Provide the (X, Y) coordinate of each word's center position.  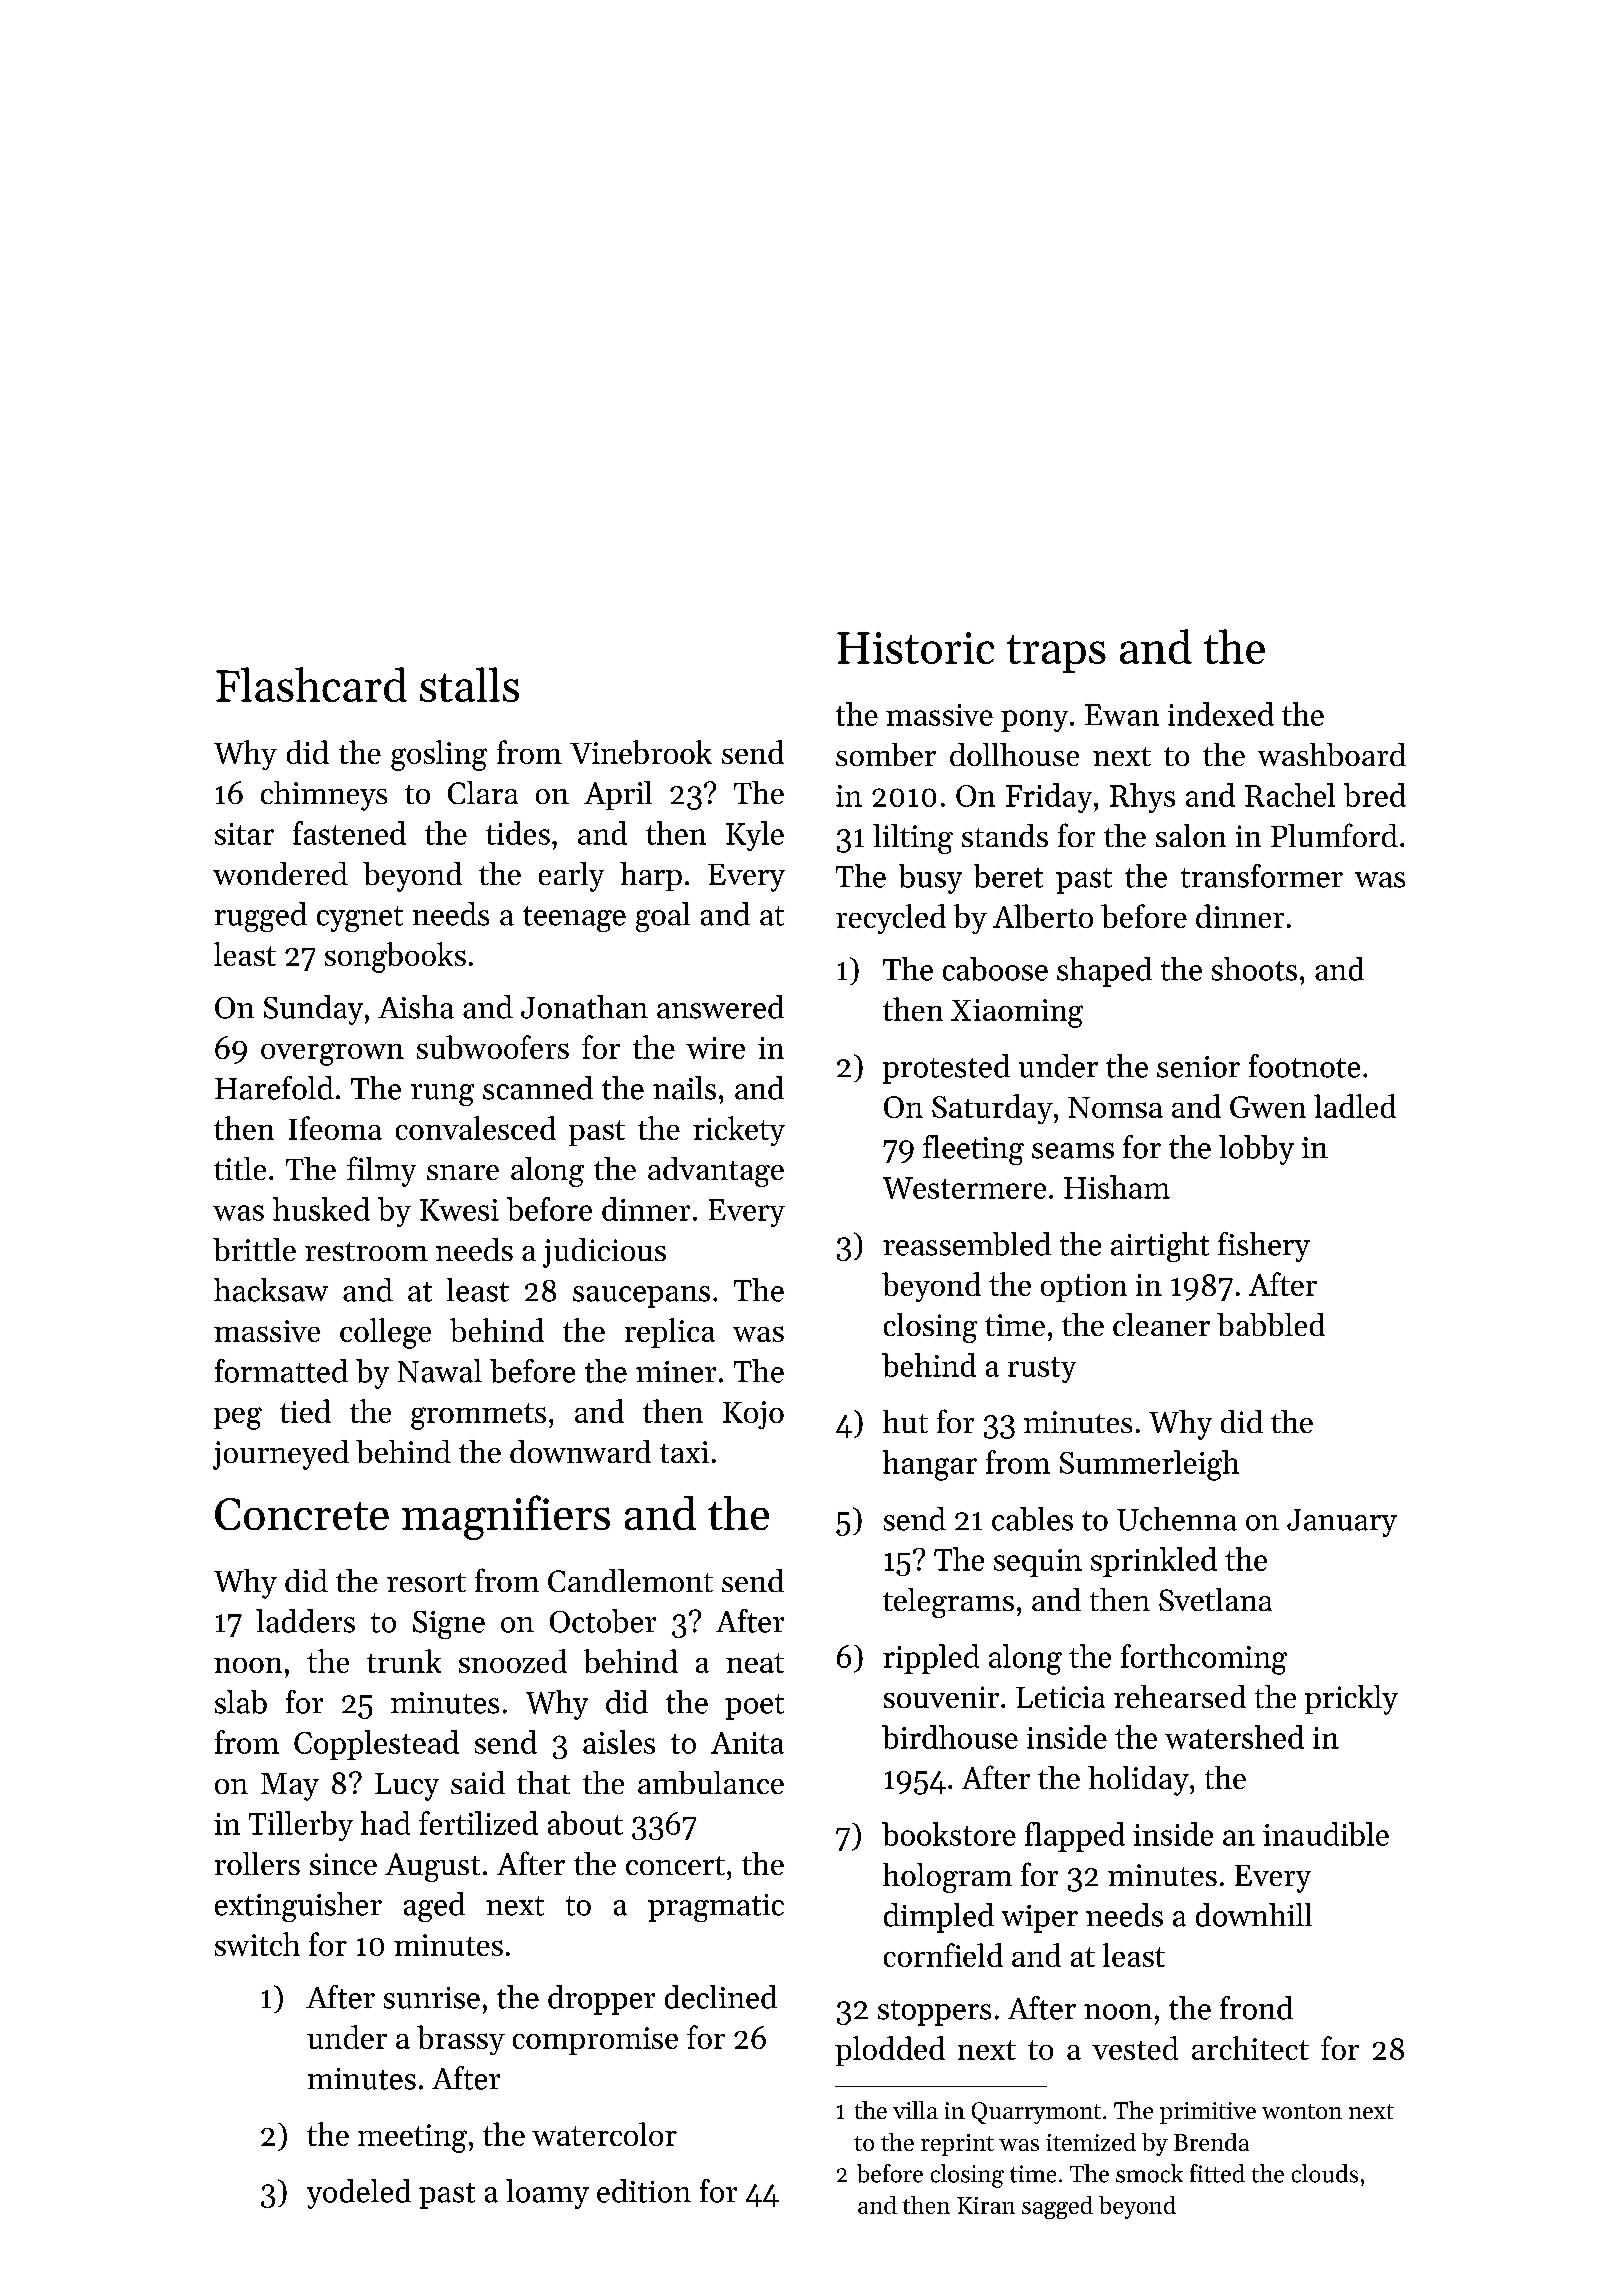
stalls (469, 684)
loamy (547, 2194)
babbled (1271, 1324)
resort (426, 1582)
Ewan (1122, 715)
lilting (913, 839)
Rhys (1142, 798)
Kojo (753, 1415)
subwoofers (493, 1047)
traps (1056, 654)
